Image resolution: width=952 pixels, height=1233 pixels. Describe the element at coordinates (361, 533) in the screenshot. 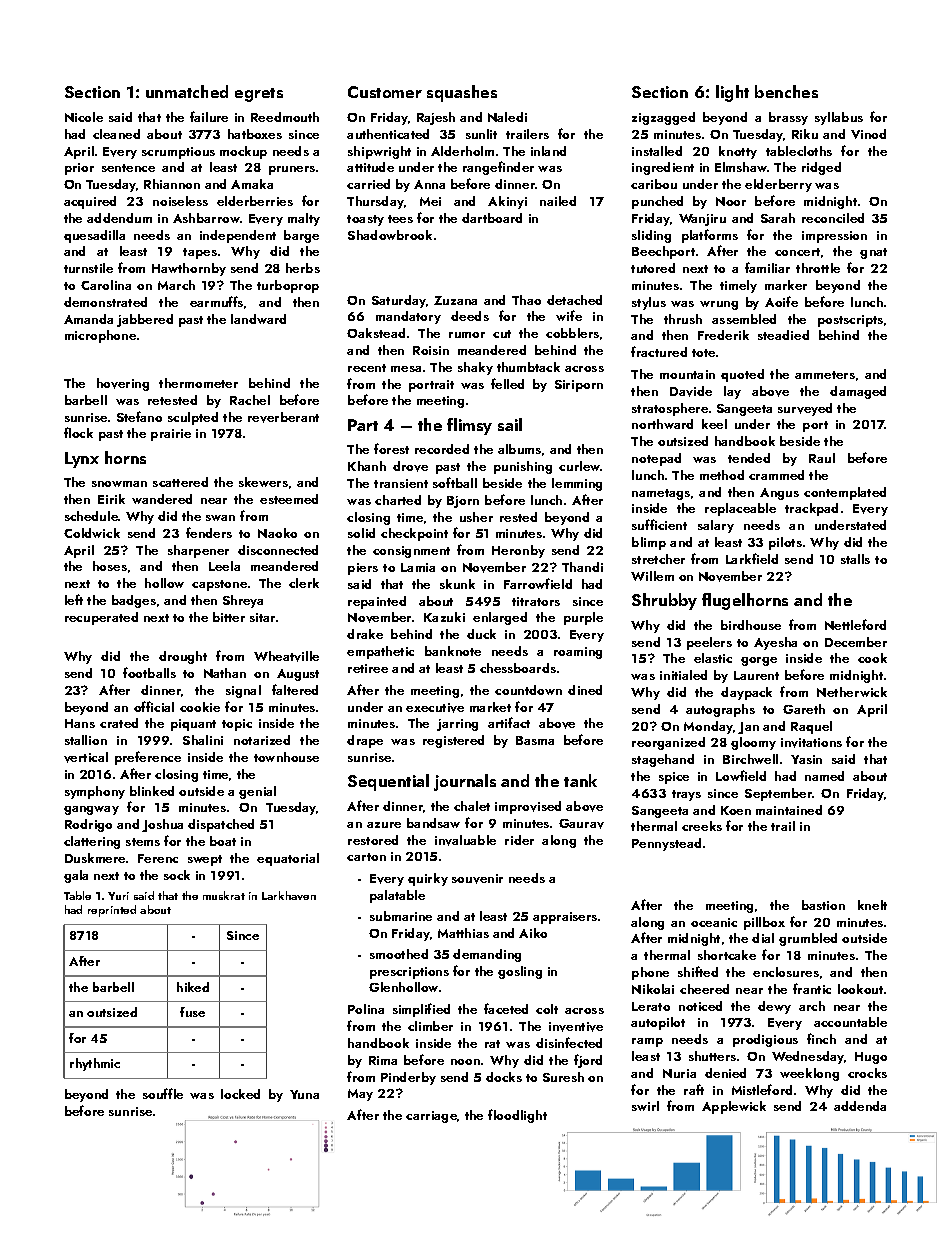

I see `solid` at that location.
